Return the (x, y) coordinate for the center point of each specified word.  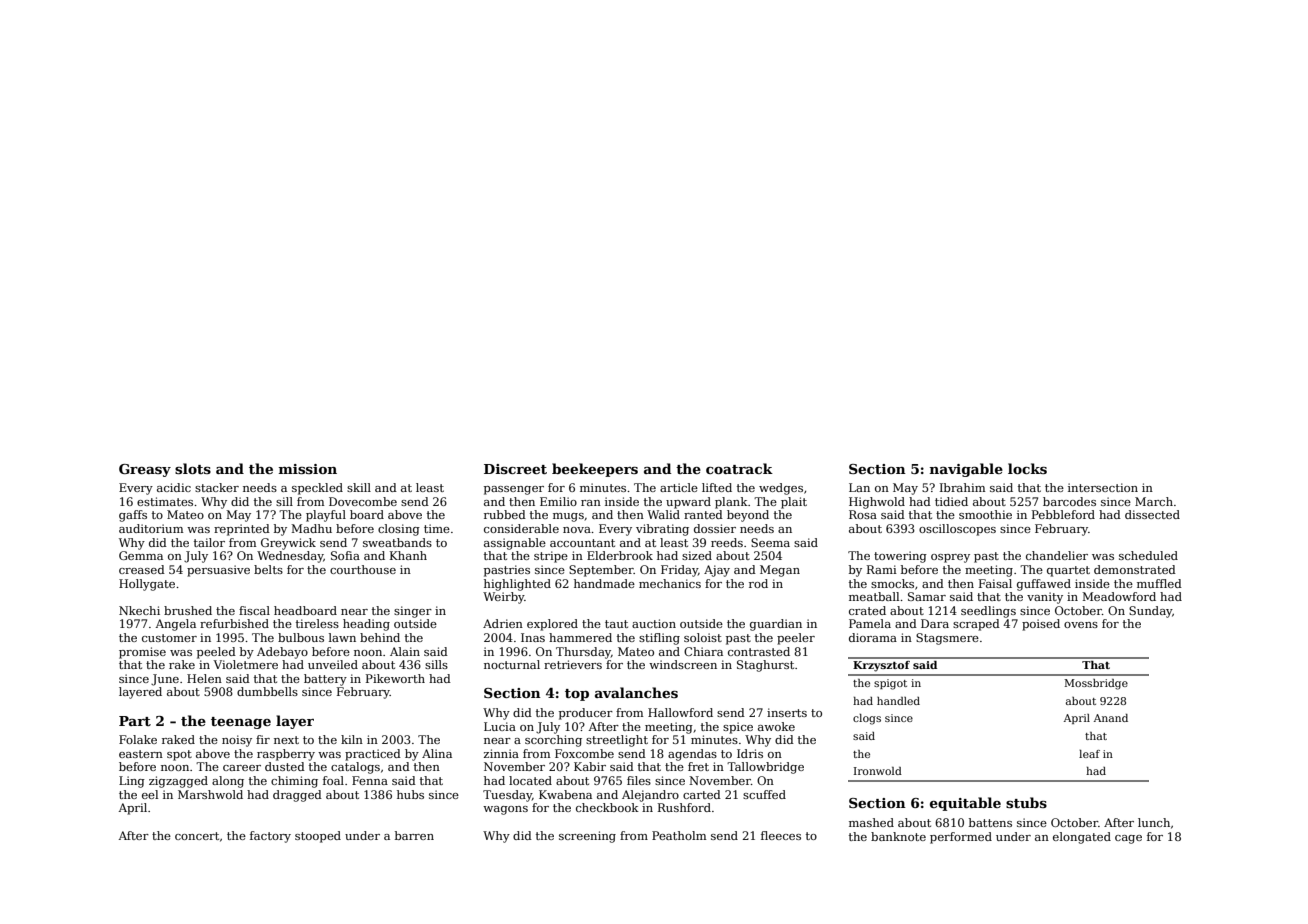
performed (961, 838)
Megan (780, 571)
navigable (966, 470)
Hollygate (147, 585)
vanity (1045, 598)
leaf (1089, 754)
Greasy (145, 470)
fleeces (781, 835)
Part (135, 721)
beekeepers (595, 470)
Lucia (500, 726)
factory (270, 837)
